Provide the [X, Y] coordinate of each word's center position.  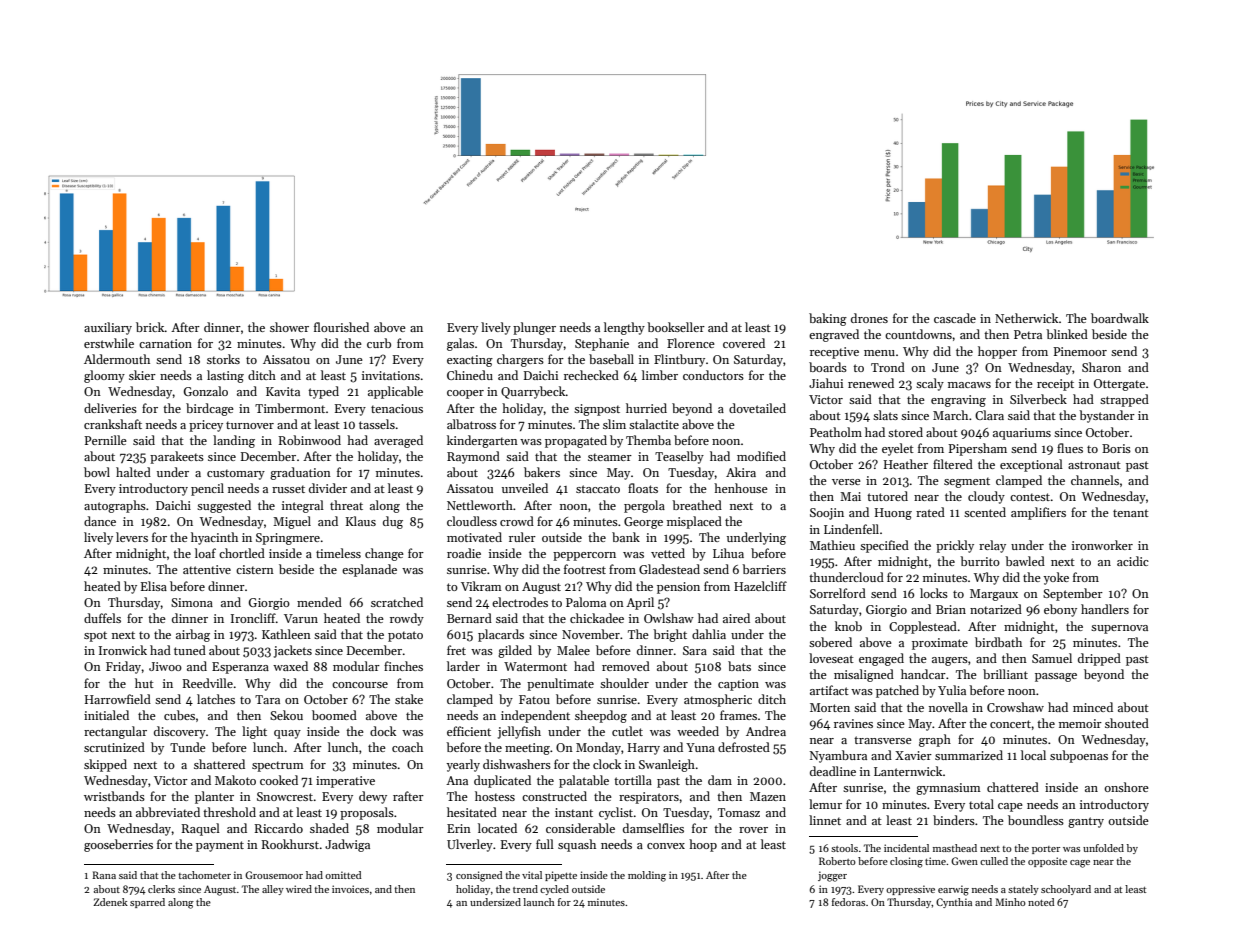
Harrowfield [118, 699]
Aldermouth [117, 359]
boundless [1036, 820]
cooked [279, 780]
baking [828, 319]
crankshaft [113, 424]
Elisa [154, 586]
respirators [649, 798]
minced [1093, 707]
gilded [515, 651]
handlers [1105, 609]
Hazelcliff [760, 586]
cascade [955, 318]
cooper [465, 394]
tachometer [204, 875]
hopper [997, 352]
